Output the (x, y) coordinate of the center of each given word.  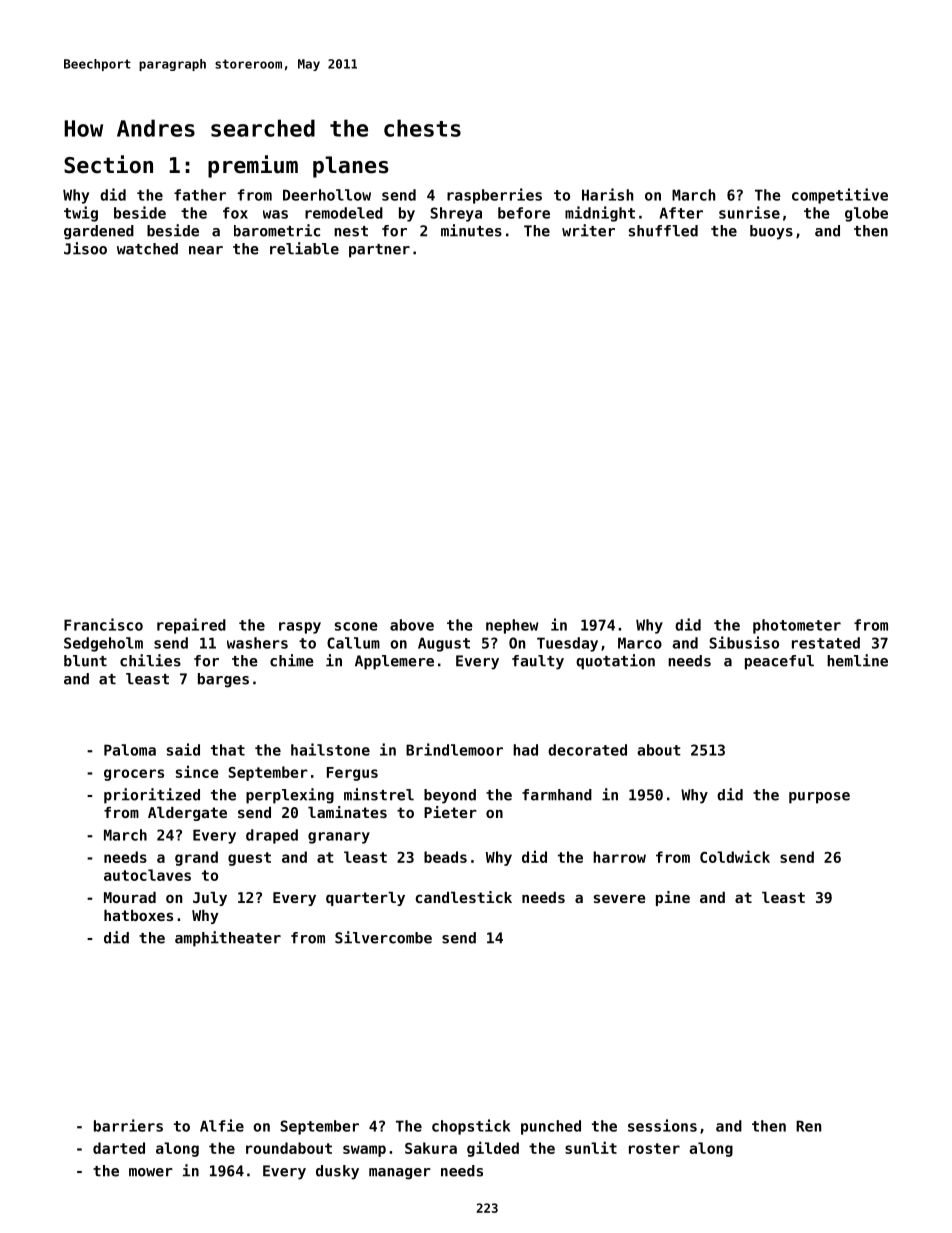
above (412, 625)
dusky (337, 1172)
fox (235, 213)
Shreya (456, 214)
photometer (797, 626)
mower (151, 1172)
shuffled (663, 231)
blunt (85, 661)
